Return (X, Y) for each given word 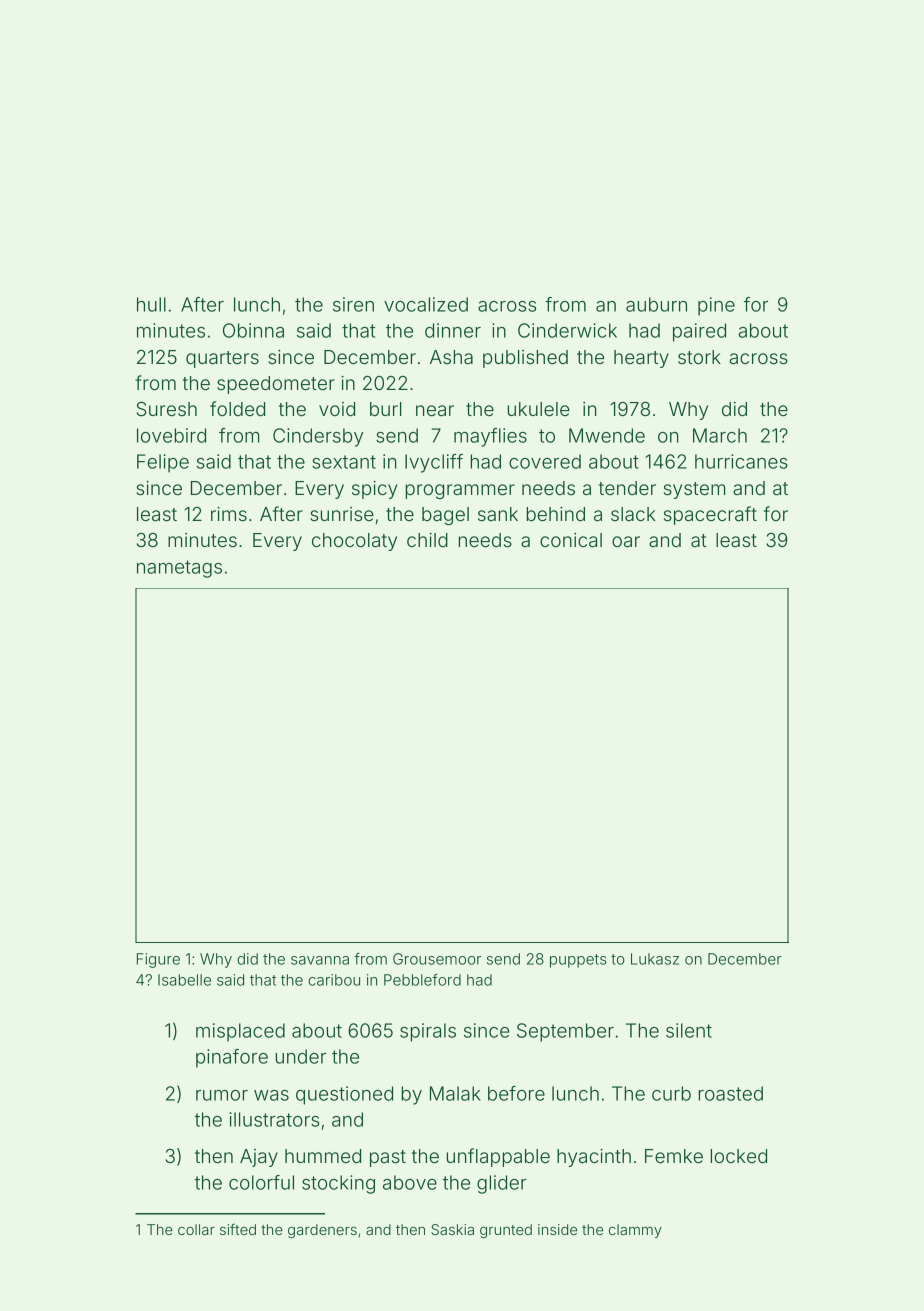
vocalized (426, 304)
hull (151, 304)
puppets (578, 961)
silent (689, 1030)
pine (716, 306)
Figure (158, 960)
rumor (222, 1095)
